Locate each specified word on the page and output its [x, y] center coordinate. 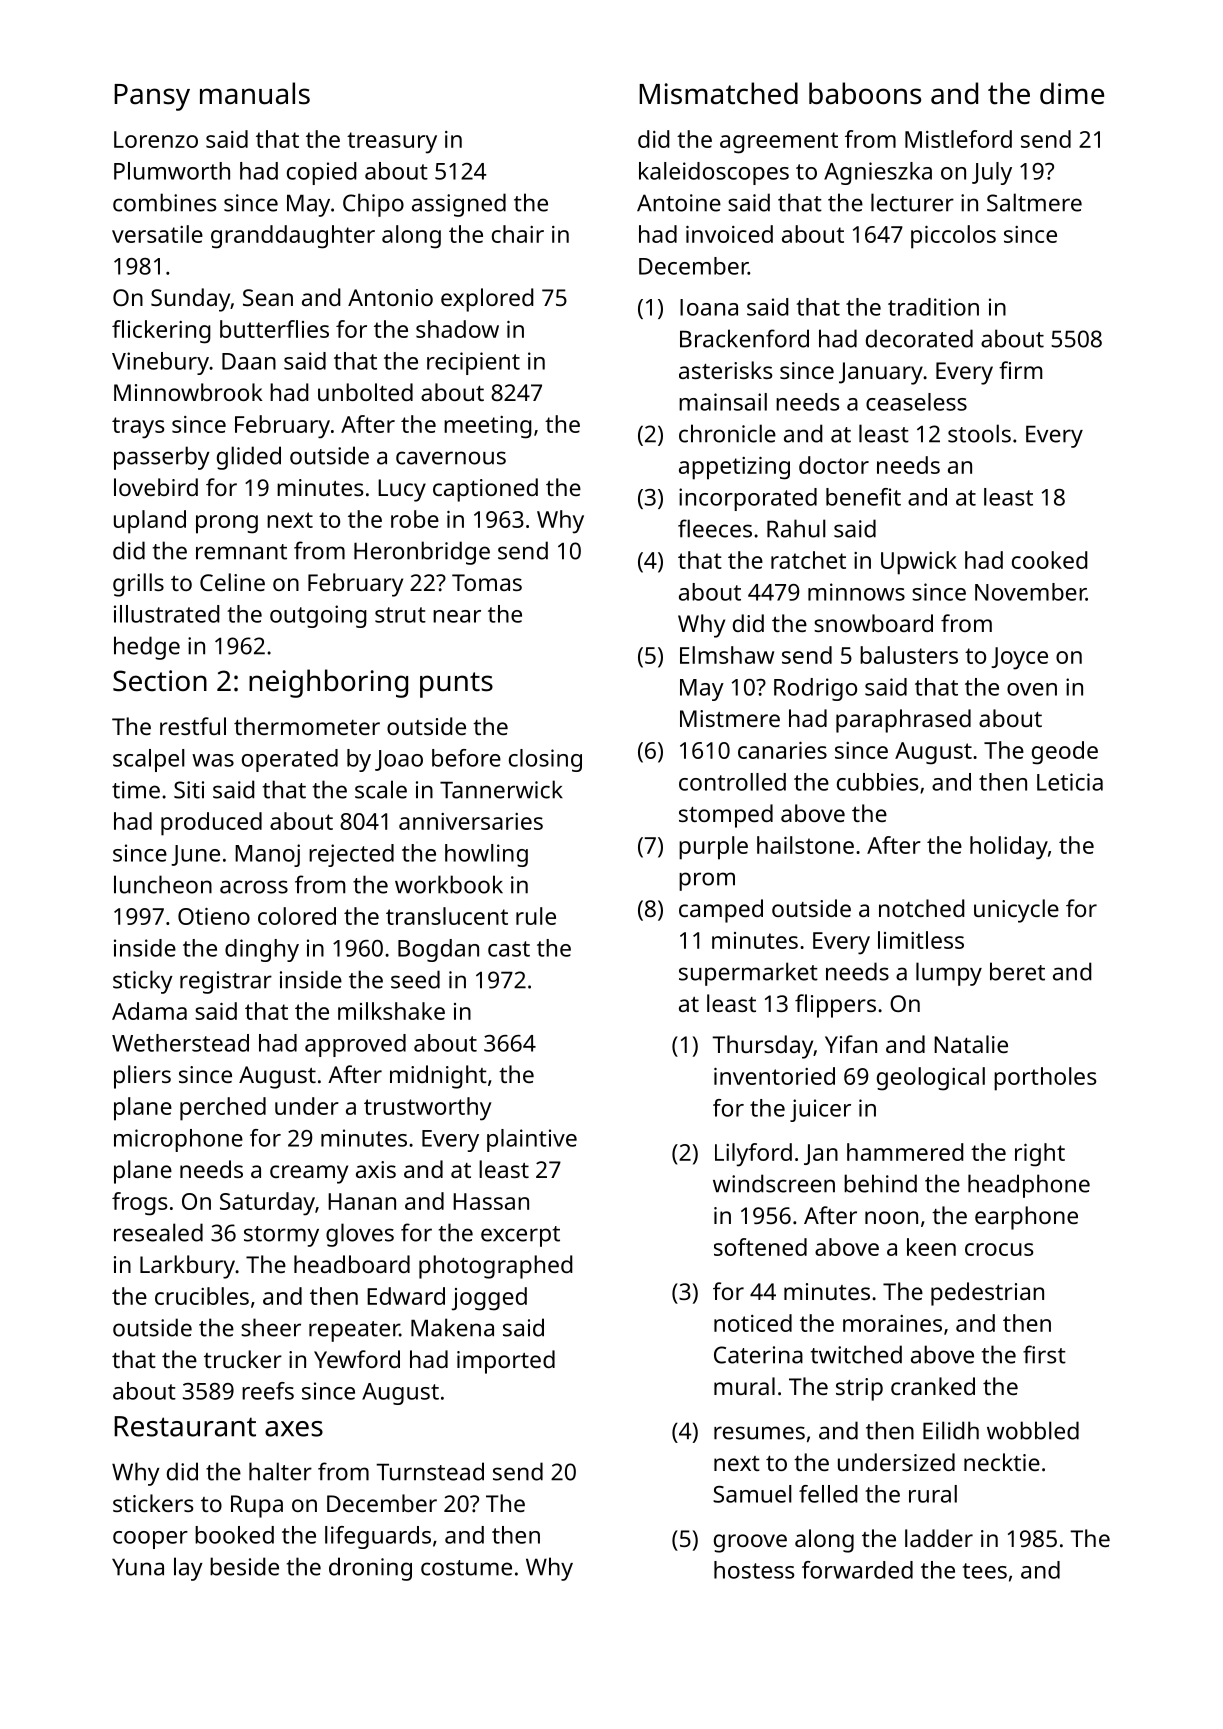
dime [1072, 93]
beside [244, 1566]
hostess [754, 1570]
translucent [447, 916]
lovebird [156, 487]
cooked [1050, 560]
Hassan [491, 1201]
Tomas [487, 582]
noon [891, 1217]
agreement [779, 143]
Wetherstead [180, 1043]
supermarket [748, 974]
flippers [835, 1006]
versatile [157, 234]
